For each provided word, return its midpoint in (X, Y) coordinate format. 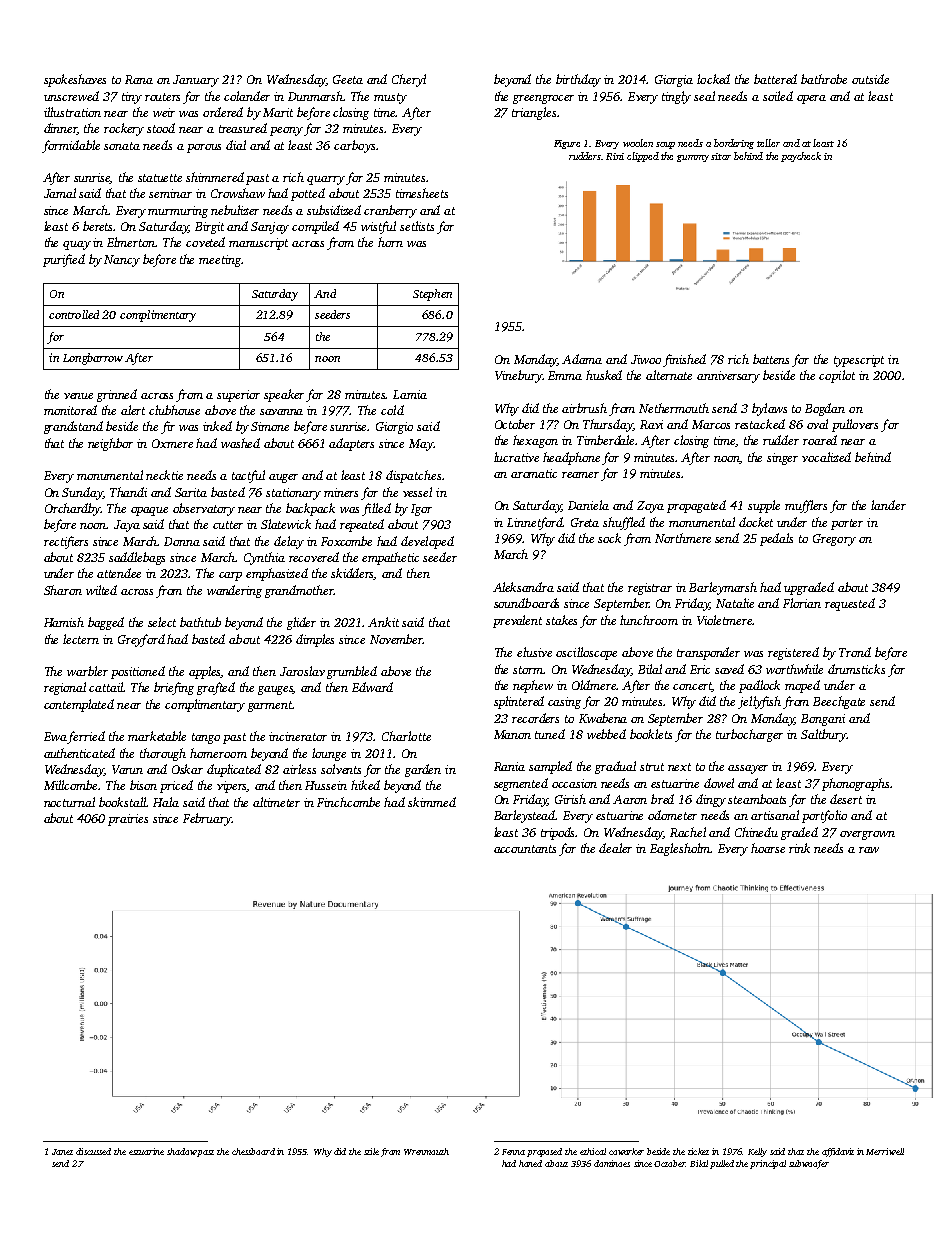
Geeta (348, 79)
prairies (128, 820)
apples (205, 672)
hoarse (768, 848)
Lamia (410, 394)
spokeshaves (75, 80)
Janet (62, 1152)
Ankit (383, 622)
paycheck (801, 157)
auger (283, 478)
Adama (582, 359)
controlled (74, 314)
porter (847, 524)
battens (771, 359)
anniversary (728, 377)
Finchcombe (348, 802)
